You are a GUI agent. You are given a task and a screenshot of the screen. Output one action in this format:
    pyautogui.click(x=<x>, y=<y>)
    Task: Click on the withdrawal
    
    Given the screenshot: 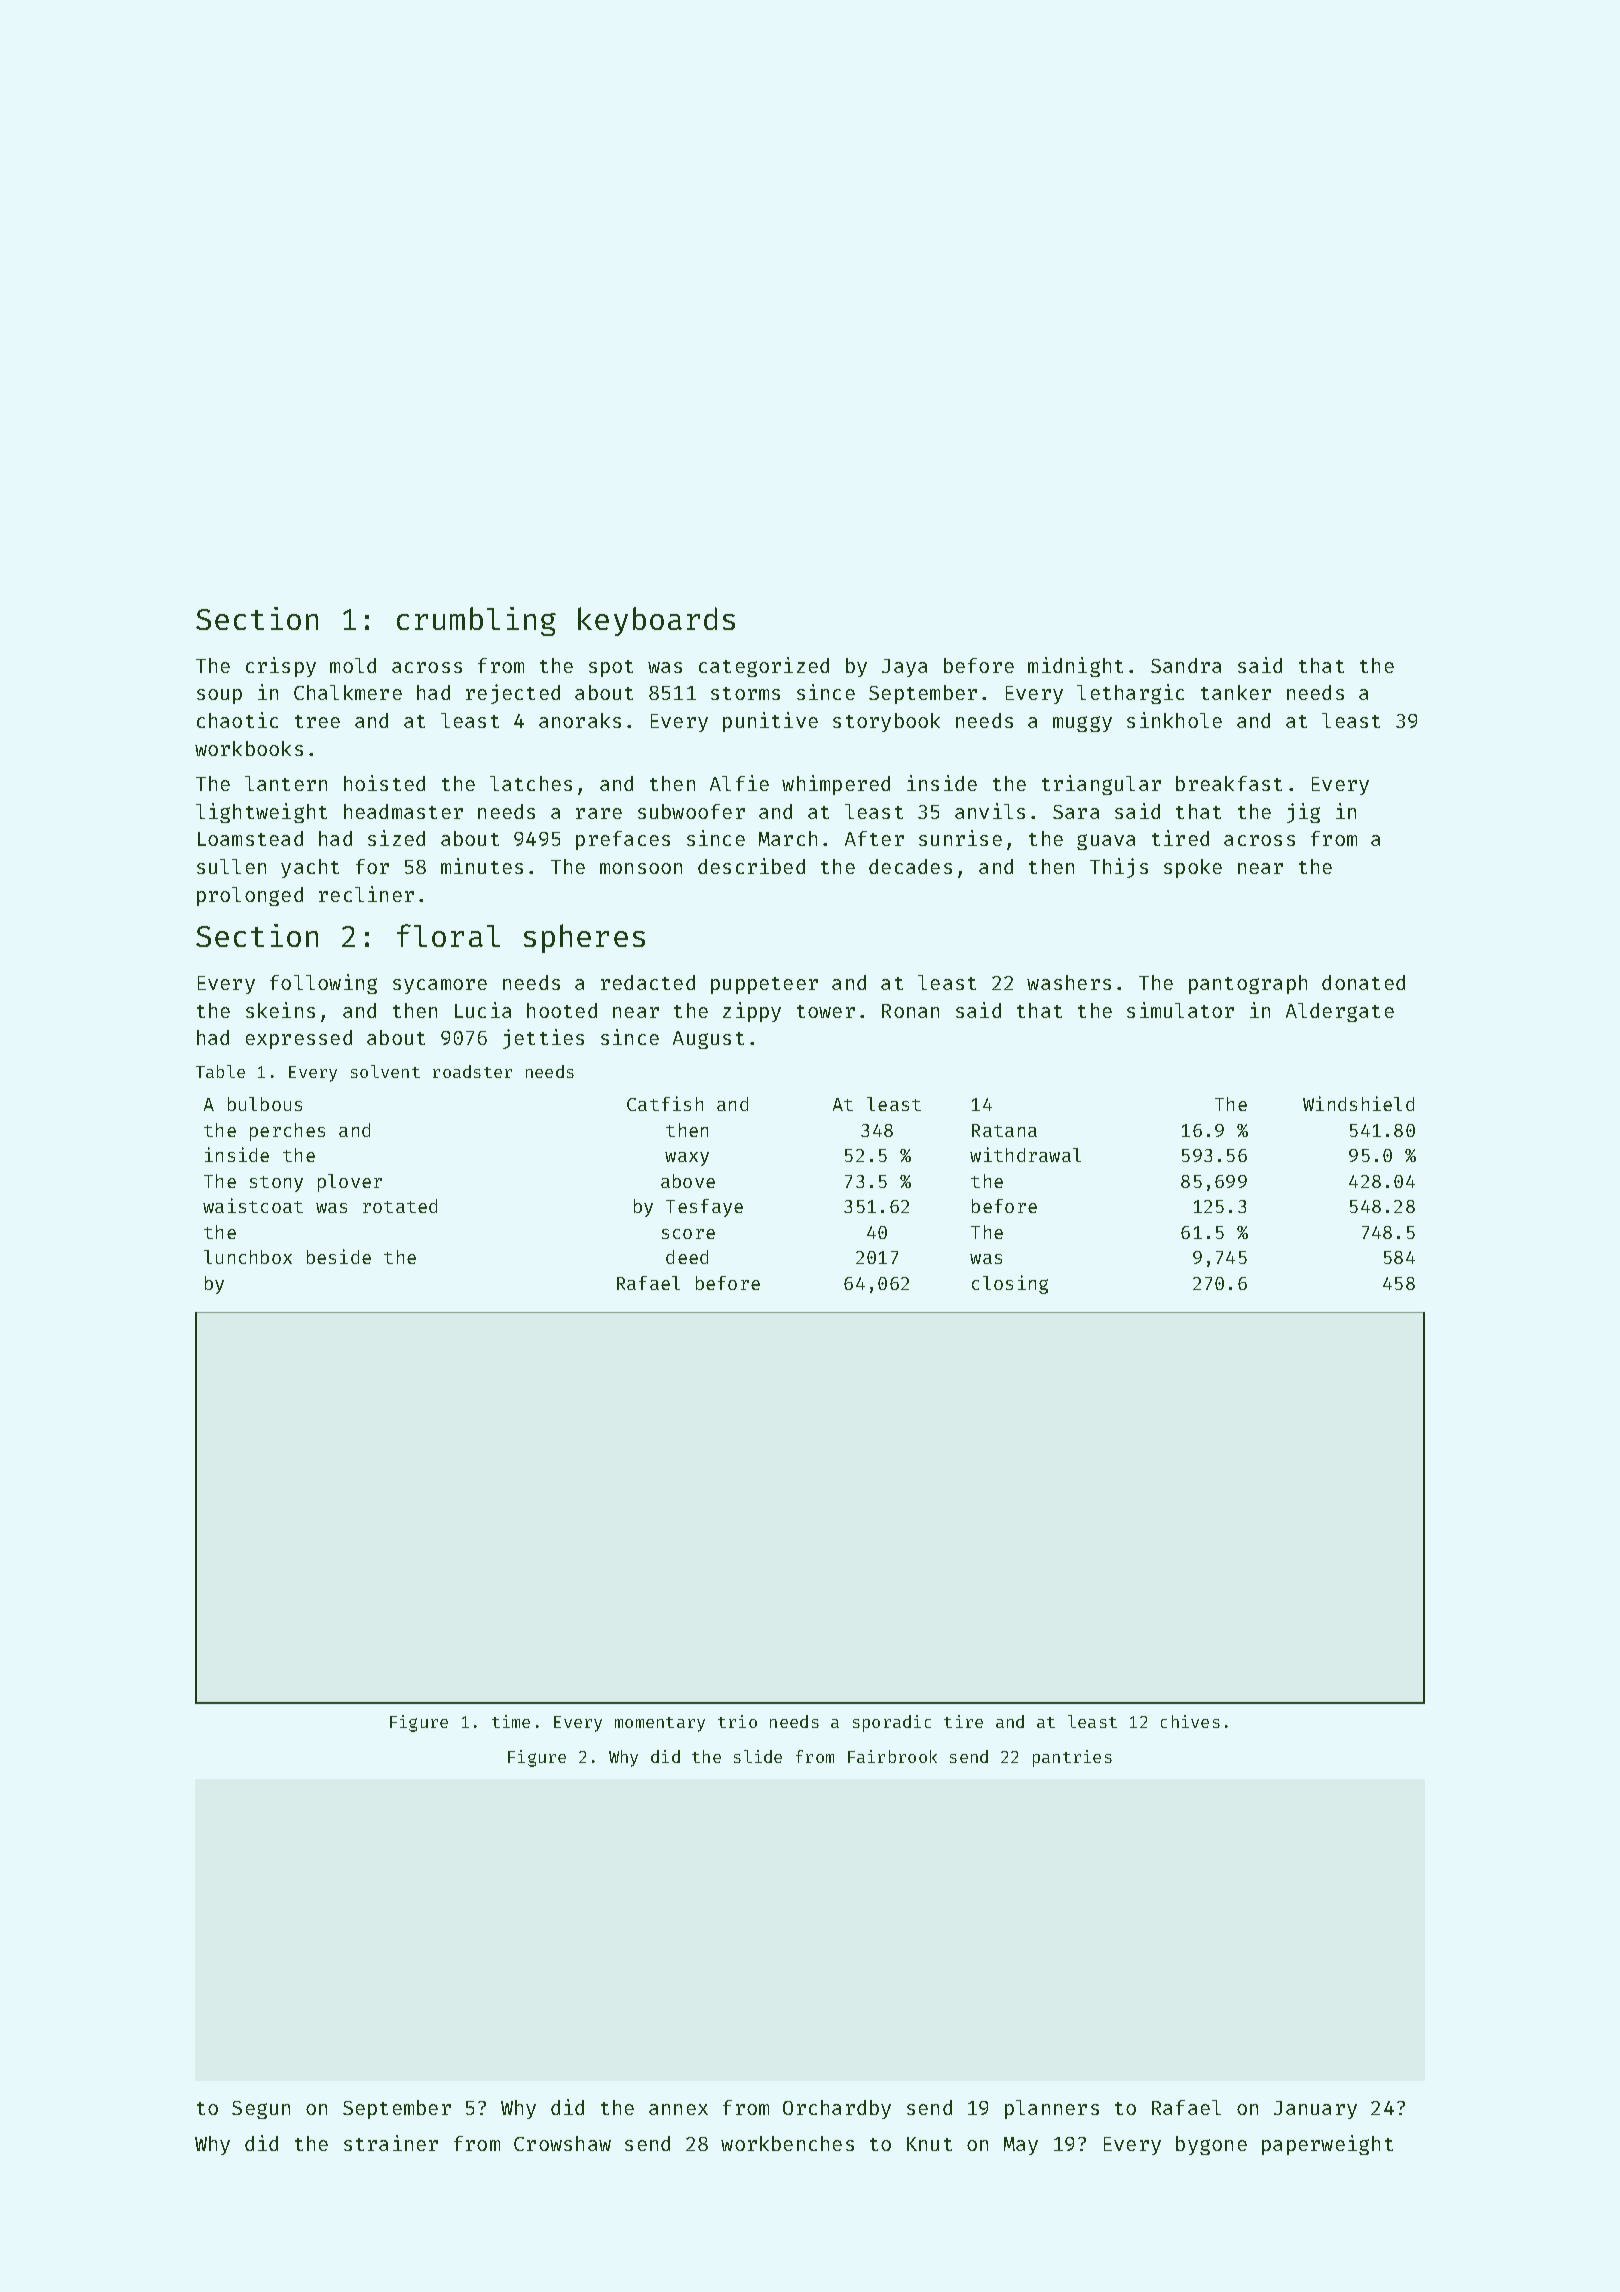 What is the action you would take?
    pyautogui.click(x=1025, y=1154)
